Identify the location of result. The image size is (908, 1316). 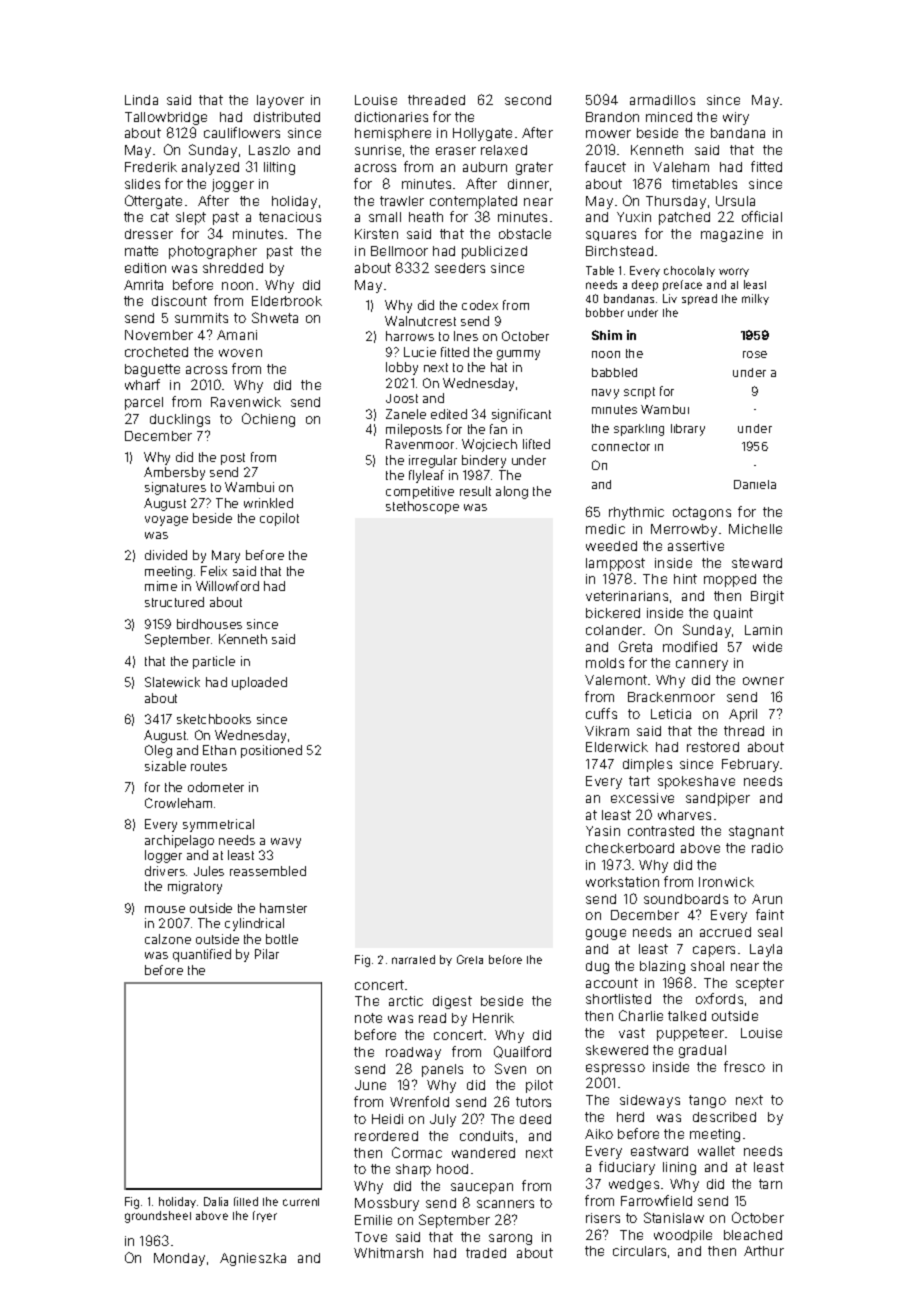
(475, 491).
